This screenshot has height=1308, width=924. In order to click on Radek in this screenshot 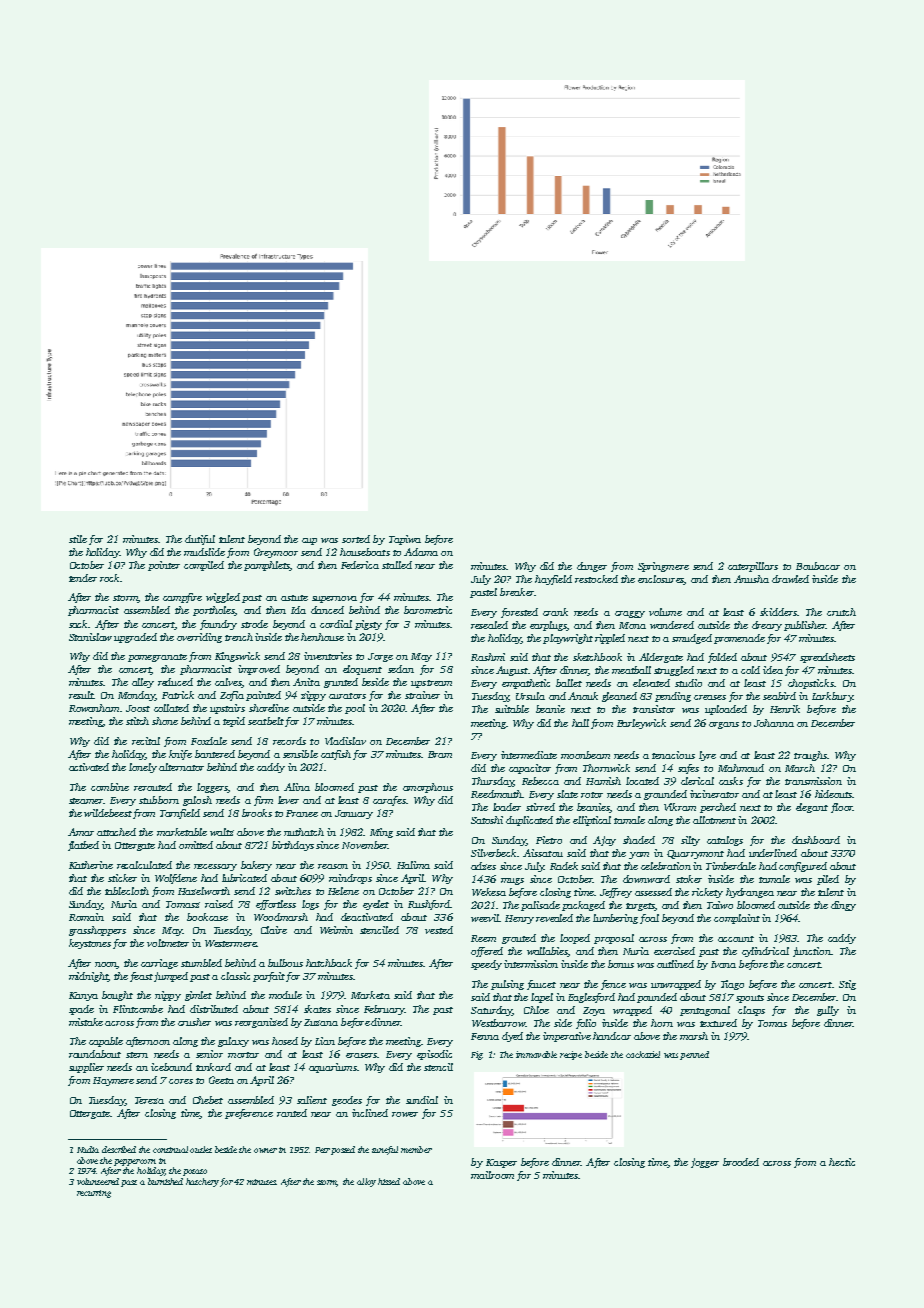, I will do `click(564, 866)`.
